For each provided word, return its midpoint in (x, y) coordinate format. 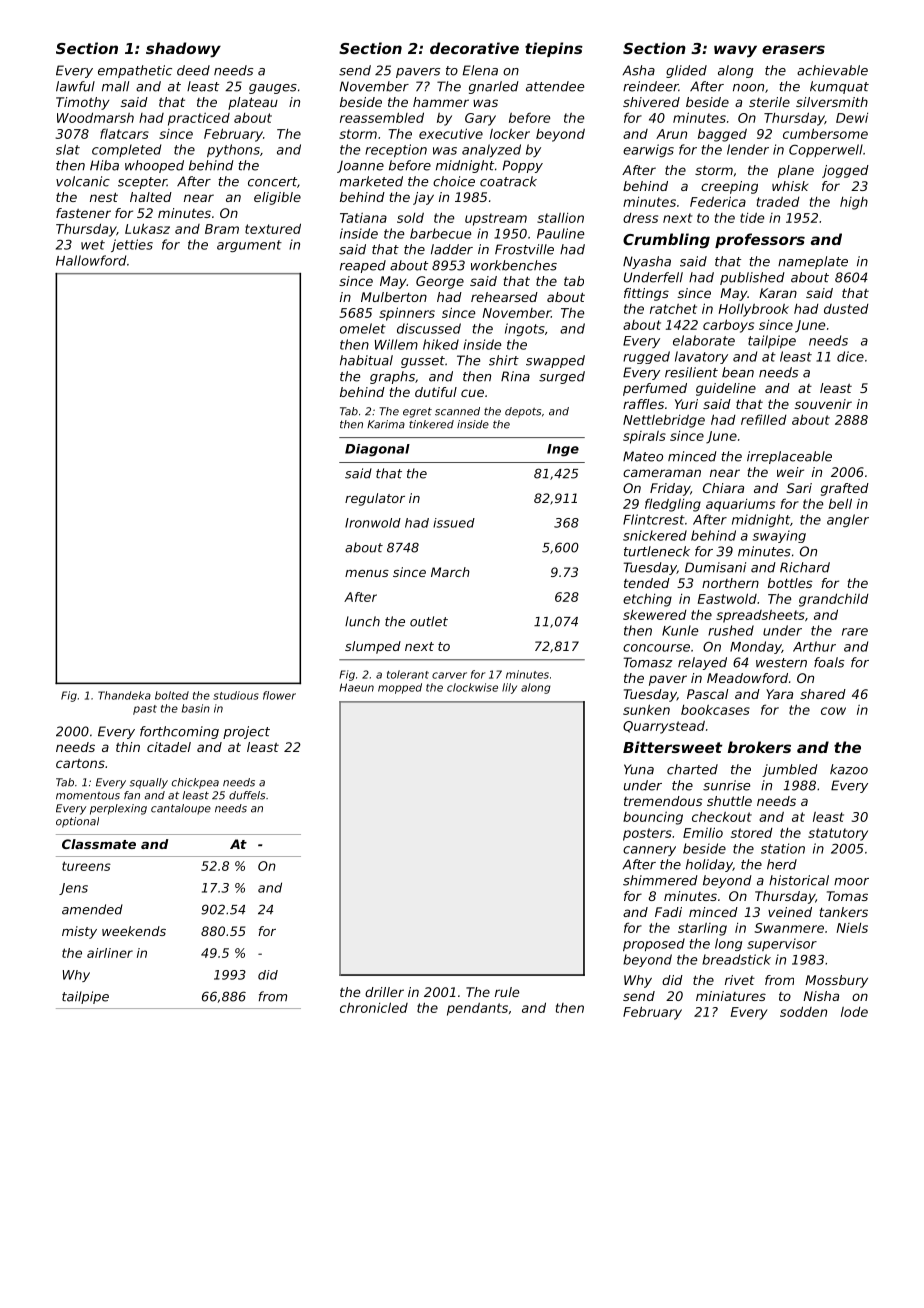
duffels (247, 795)
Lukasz (147, 228)
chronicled (374, 1007)
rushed (731, 630)
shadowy (183, 50)
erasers (793, 49)
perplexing (118, 809)
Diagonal (377, 450)
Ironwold (373, 523)
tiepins (554, 49)
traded (778, 201)
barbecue (440, 233)
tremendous (663, 801)
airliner (110, 953)
